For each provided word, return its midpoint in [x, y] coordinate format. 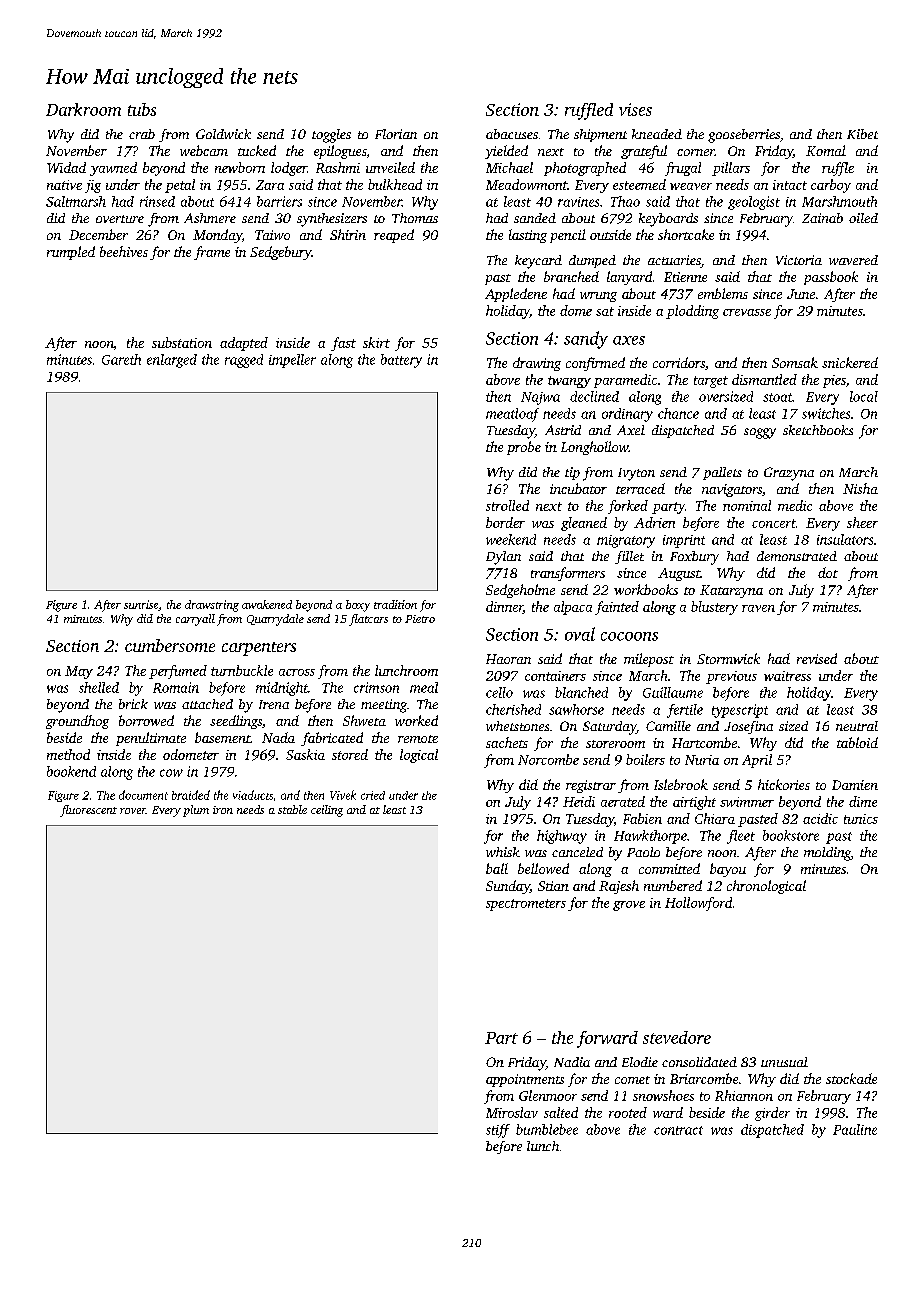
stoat [778, 397]
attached [207, 704]
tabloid [857, 742]
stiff [498, 1131]
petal [180, 186]
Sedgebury [280, 253]
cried [373, 795]
